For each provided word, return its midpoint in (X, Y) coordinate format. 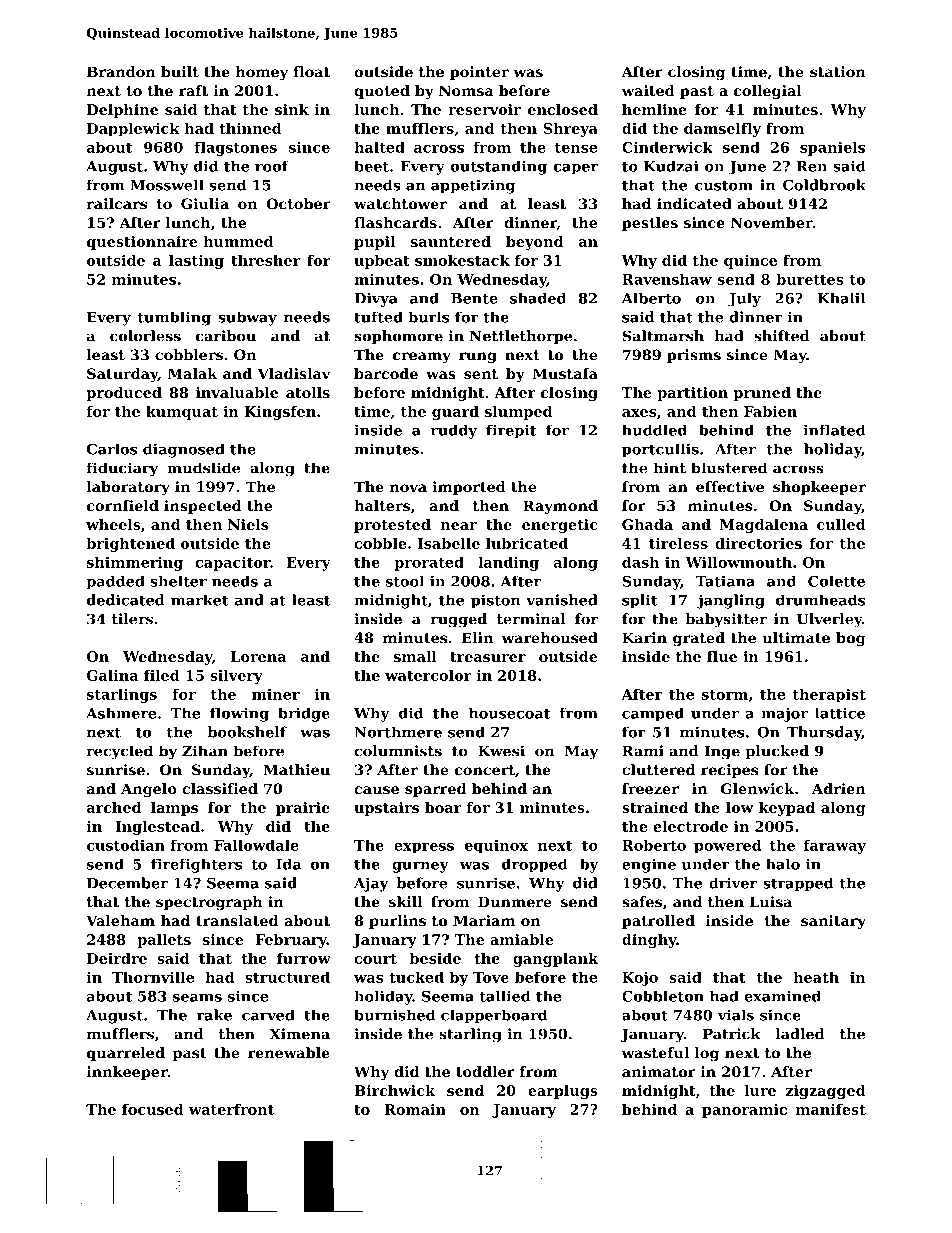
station (838, 72)
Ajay (371, 884)
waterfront (231, 1109)
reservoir (484, 109)
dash (640, 562)
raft (193, 90)
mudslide (203, 468)
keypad (787, 809)
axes (639, 413)
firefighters (196, 865)
